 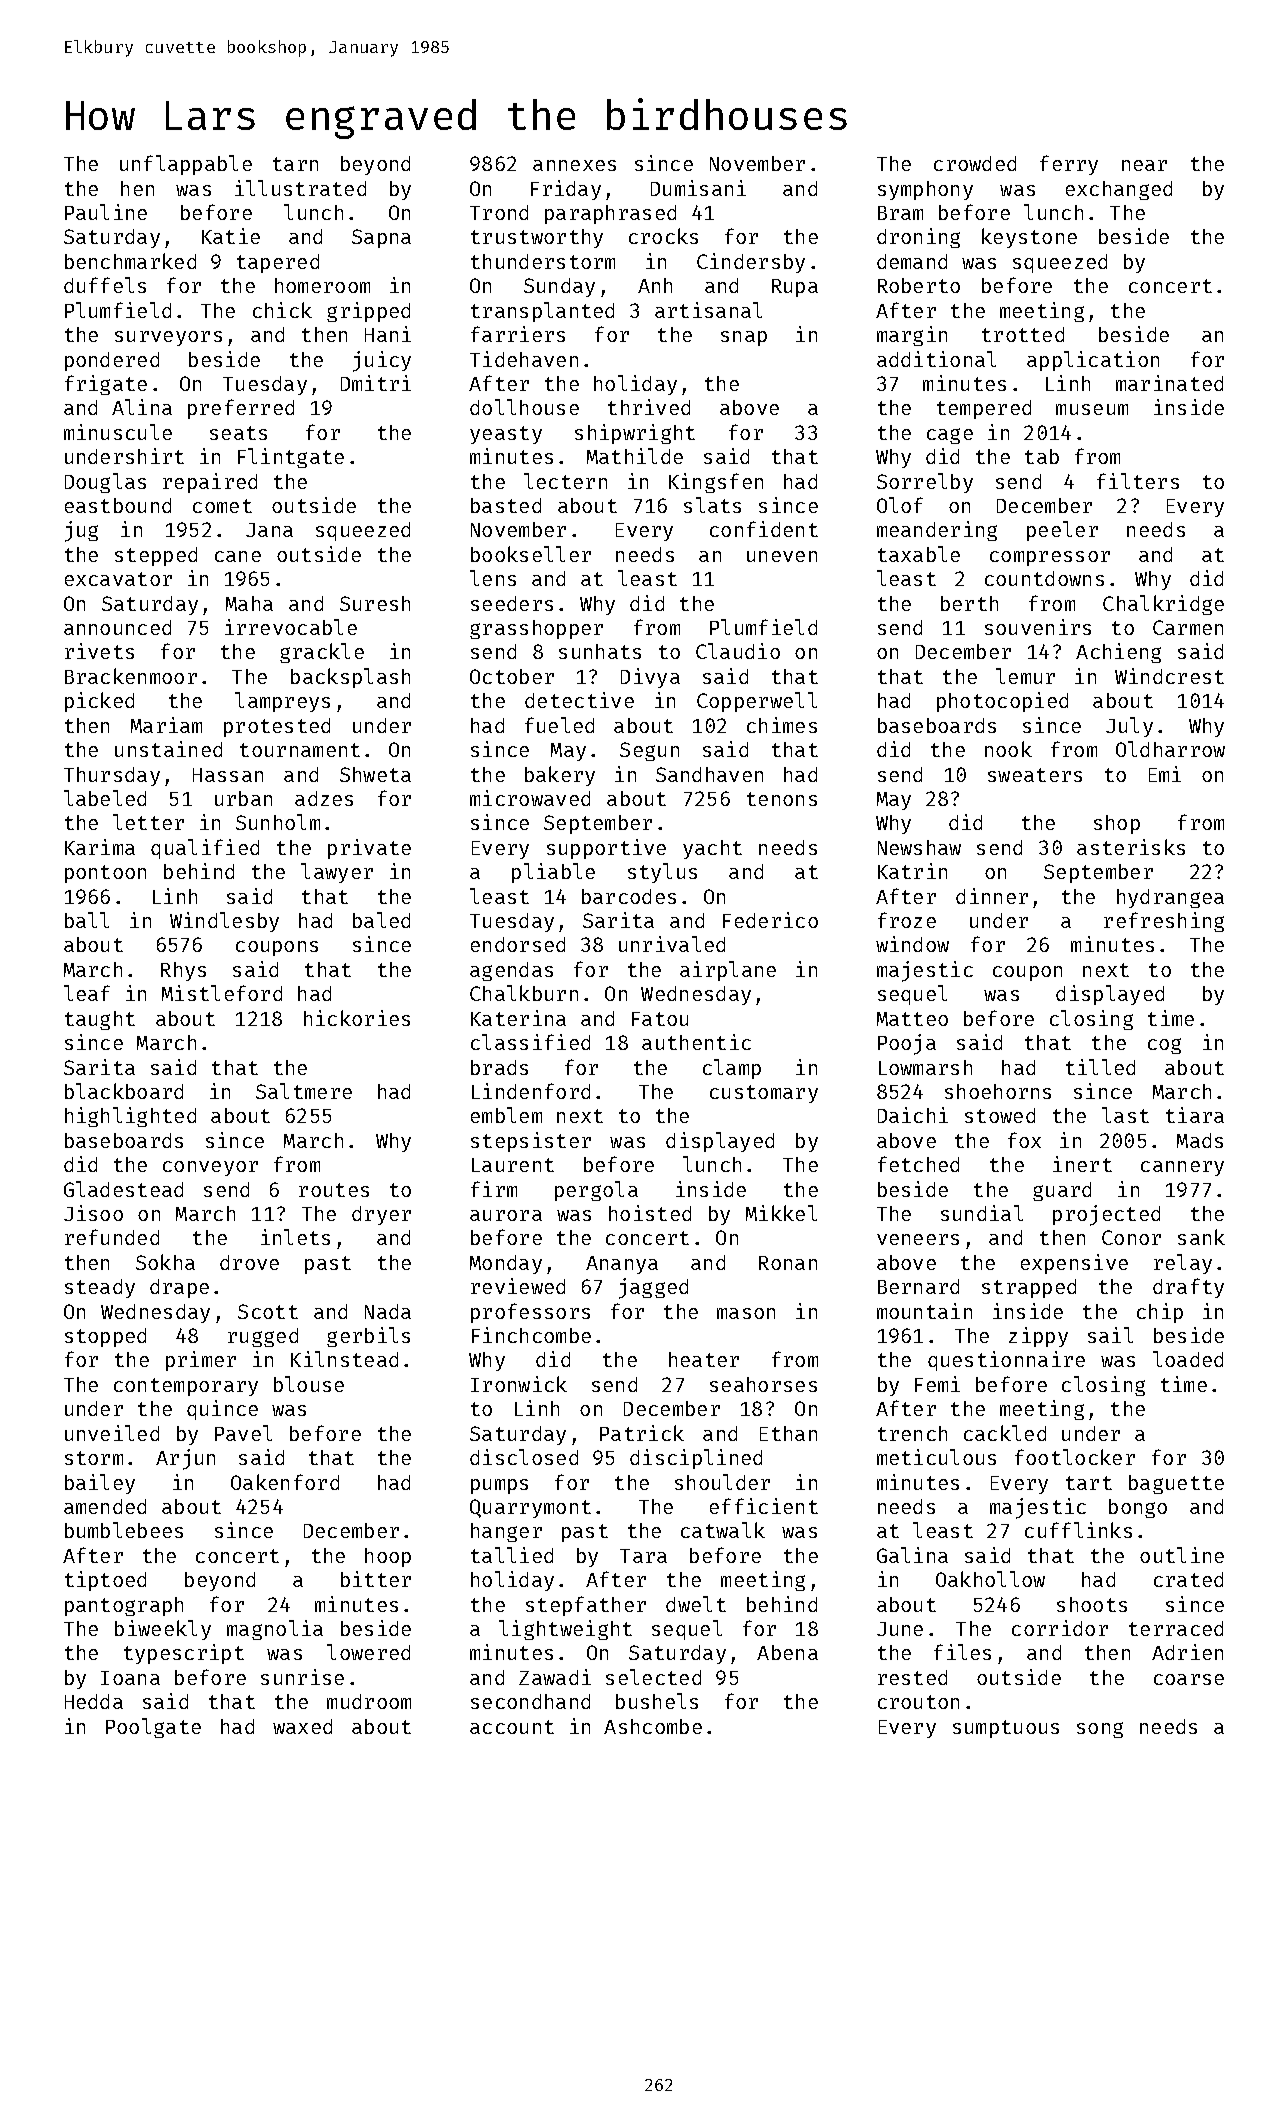 What do you see at coordinates (738, 651) in the screenshot?
I see `Claudio` at bounding box center [738, 651].
